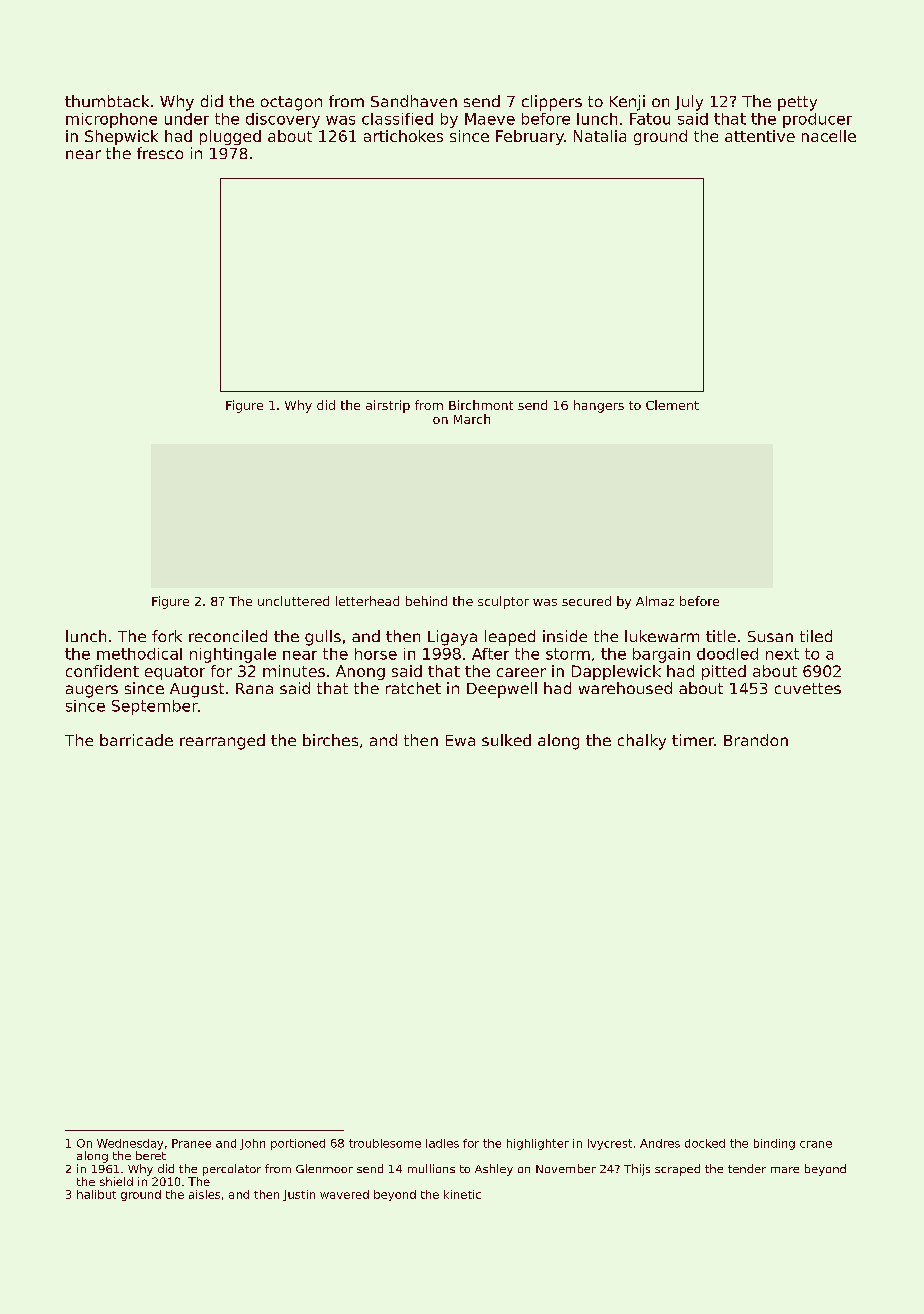 The width and height of the image is (924, 1314). I want to click on rearranged, so click(222, 742).
